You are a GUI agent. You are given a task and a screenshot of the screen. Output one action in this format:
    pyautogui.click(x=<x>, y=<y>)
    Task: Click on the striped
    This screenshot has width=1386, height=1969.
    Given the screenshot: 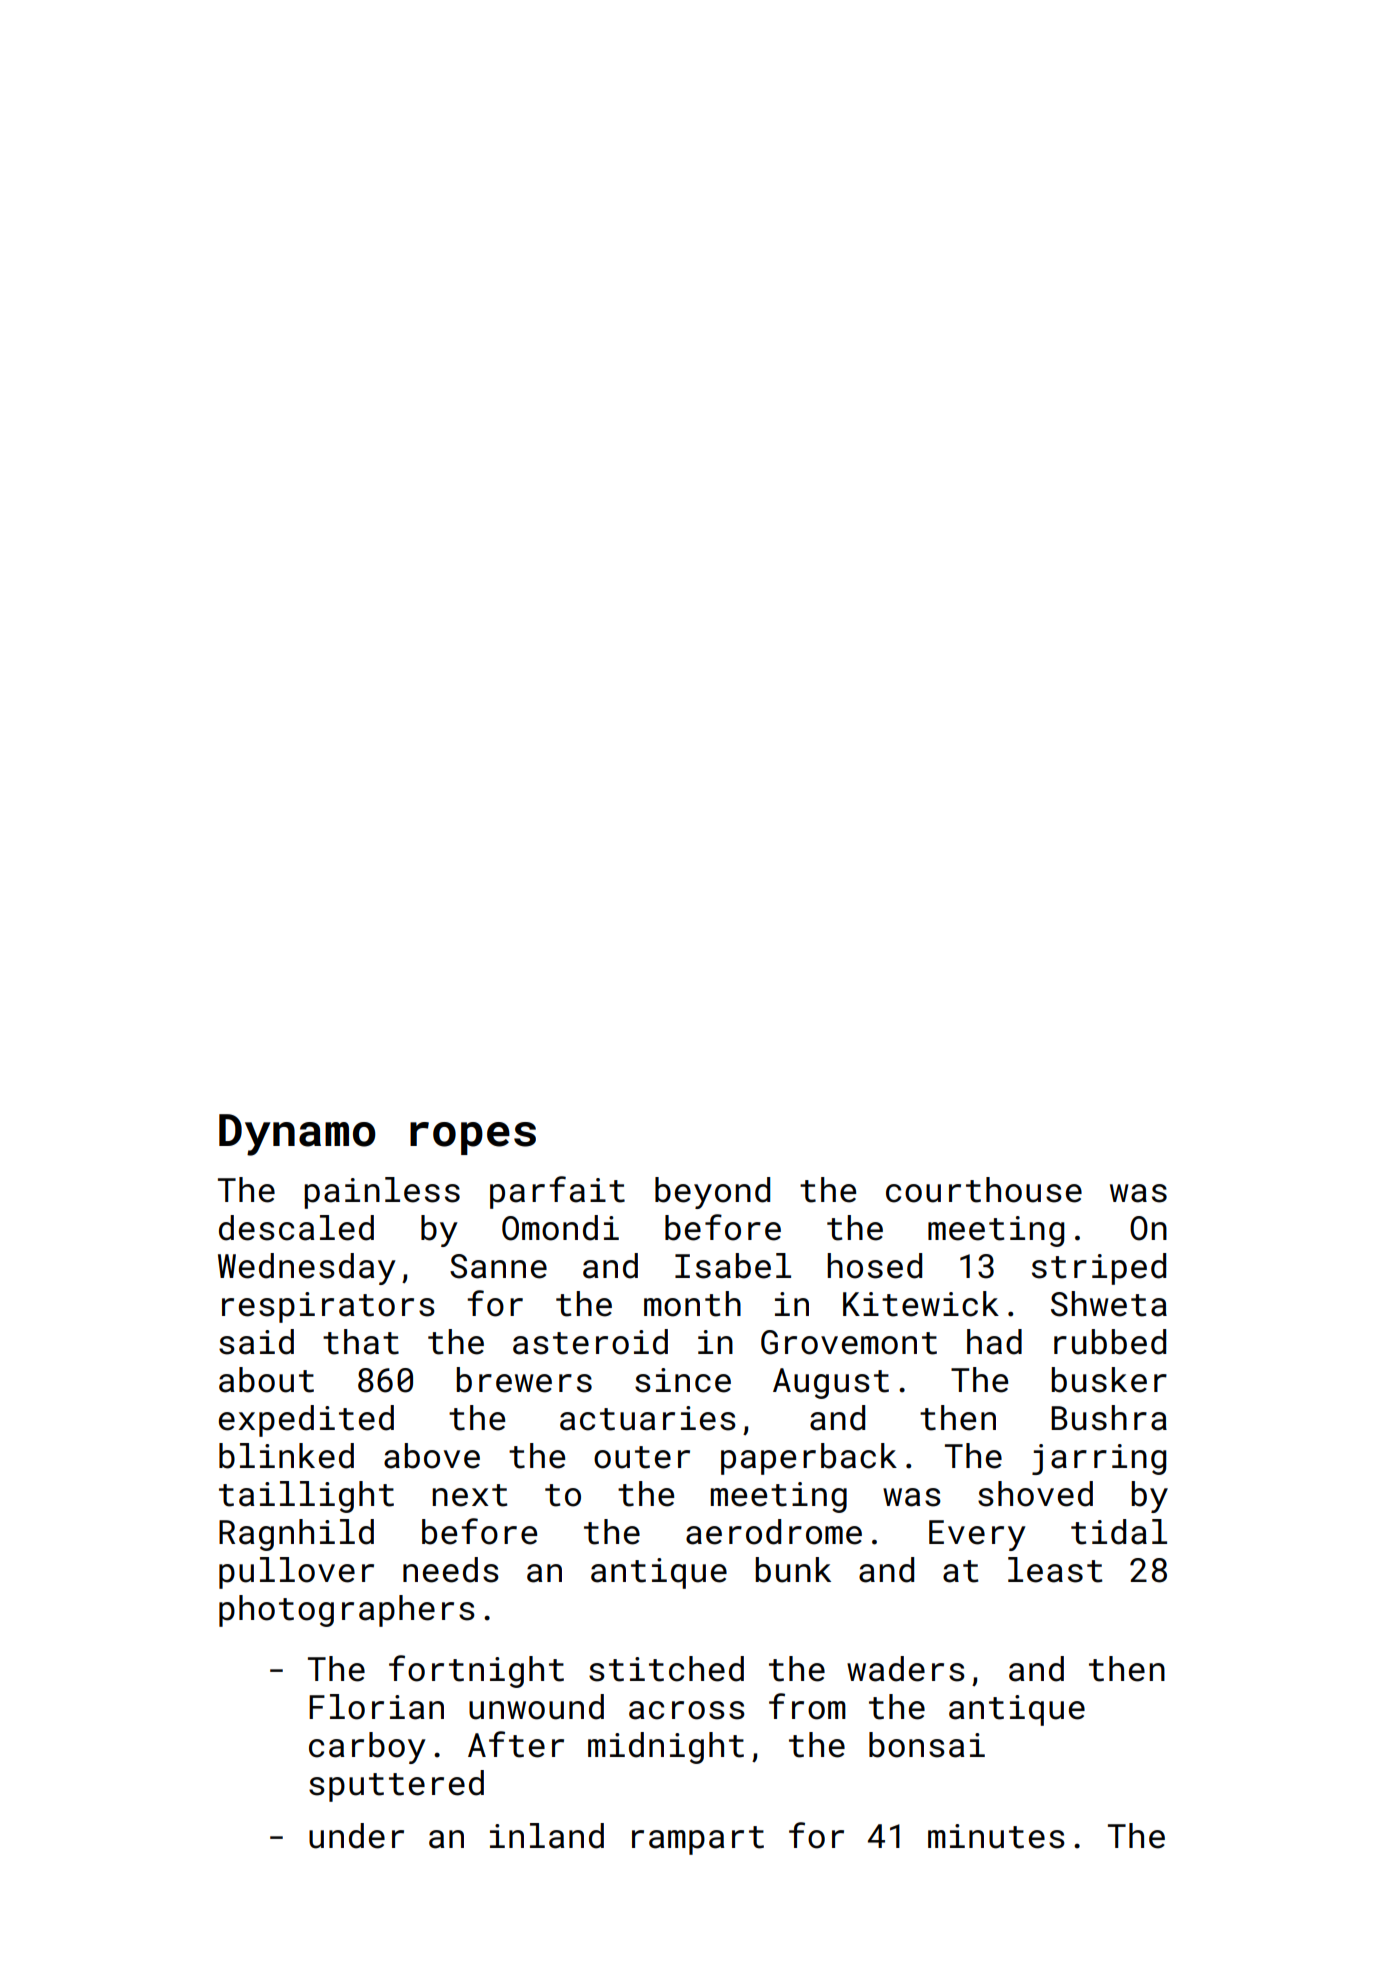 What is the action you would take?
    pyautogui.click(x=1099, y=1269)
